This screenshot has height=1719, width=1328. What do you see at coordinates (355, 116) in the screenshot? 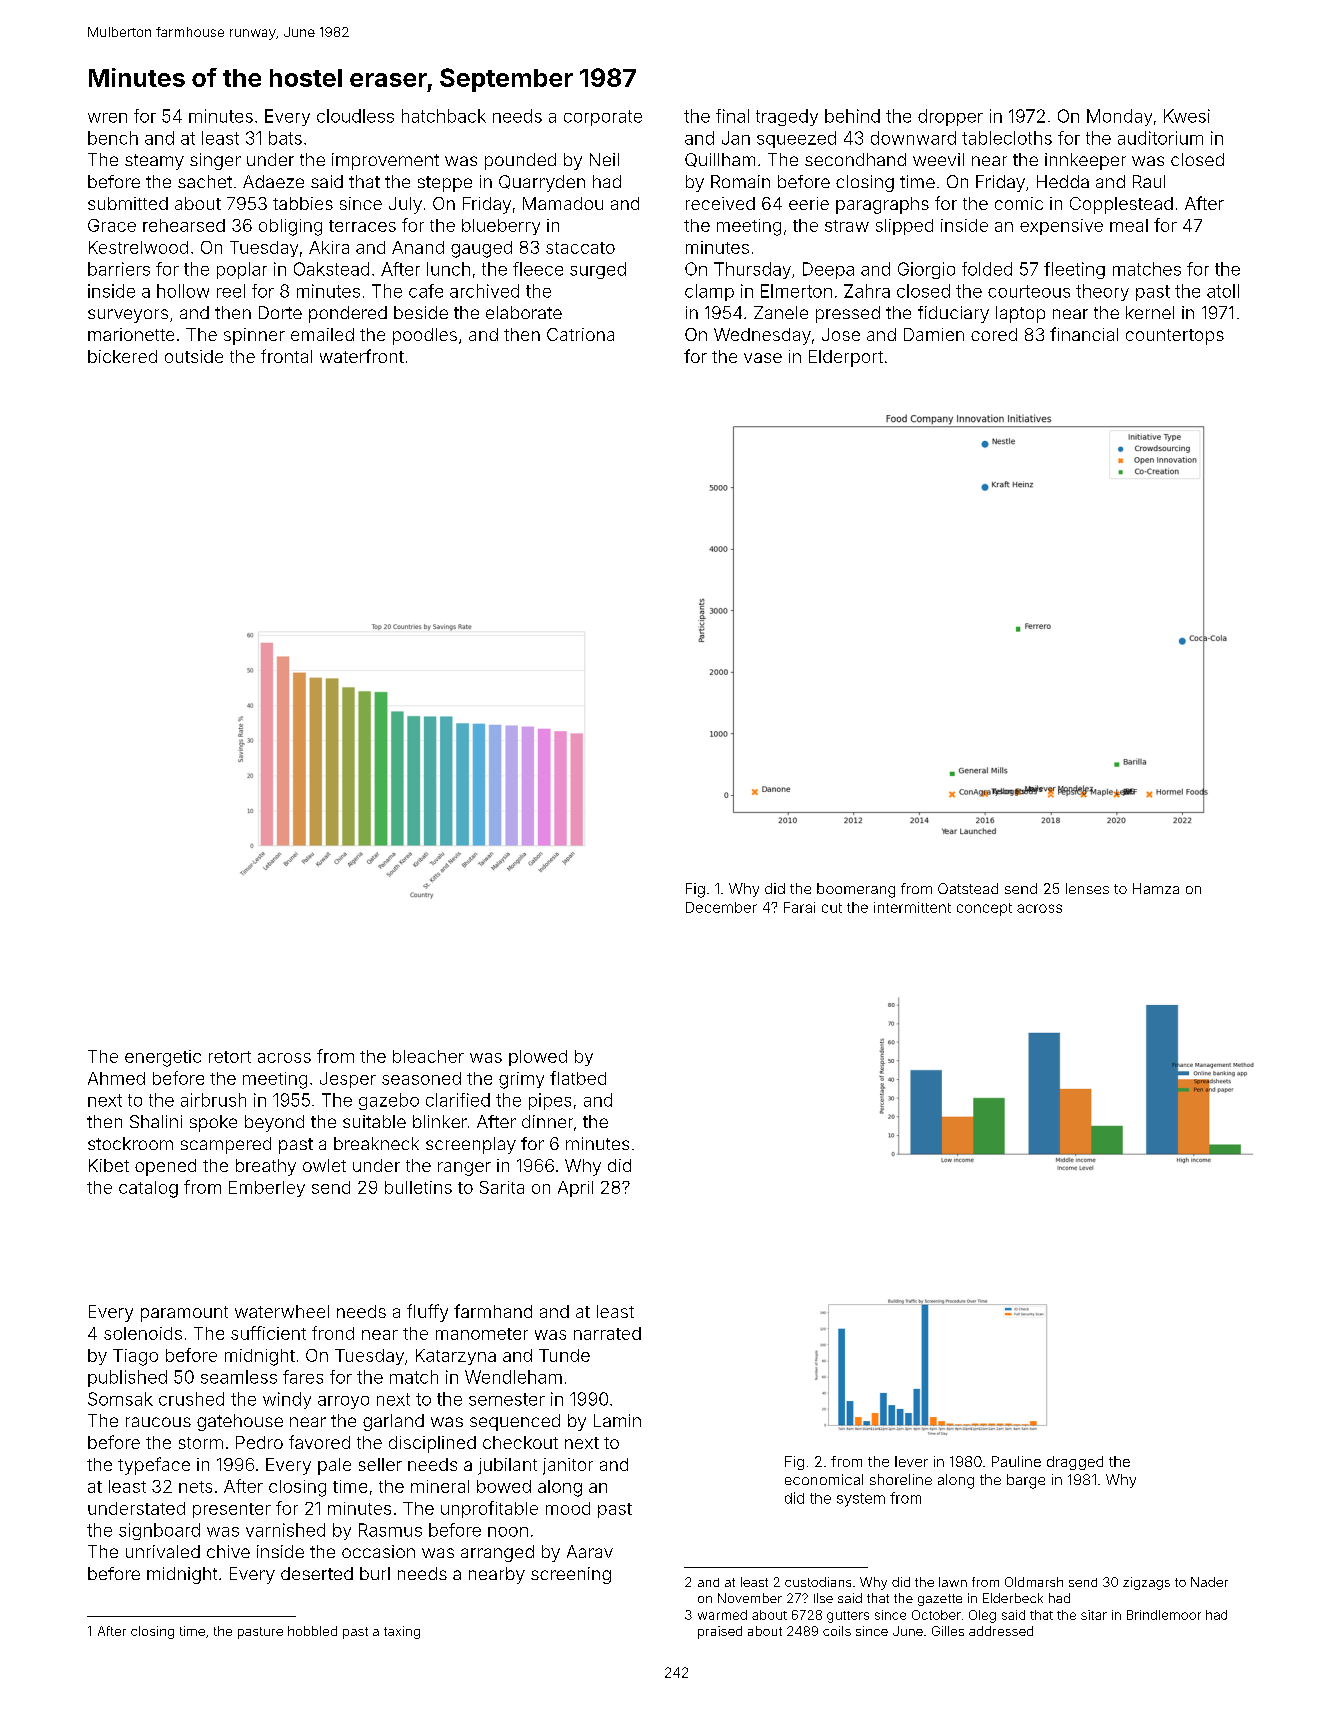
I see `cloudless` at bounding box center [355, 116].
